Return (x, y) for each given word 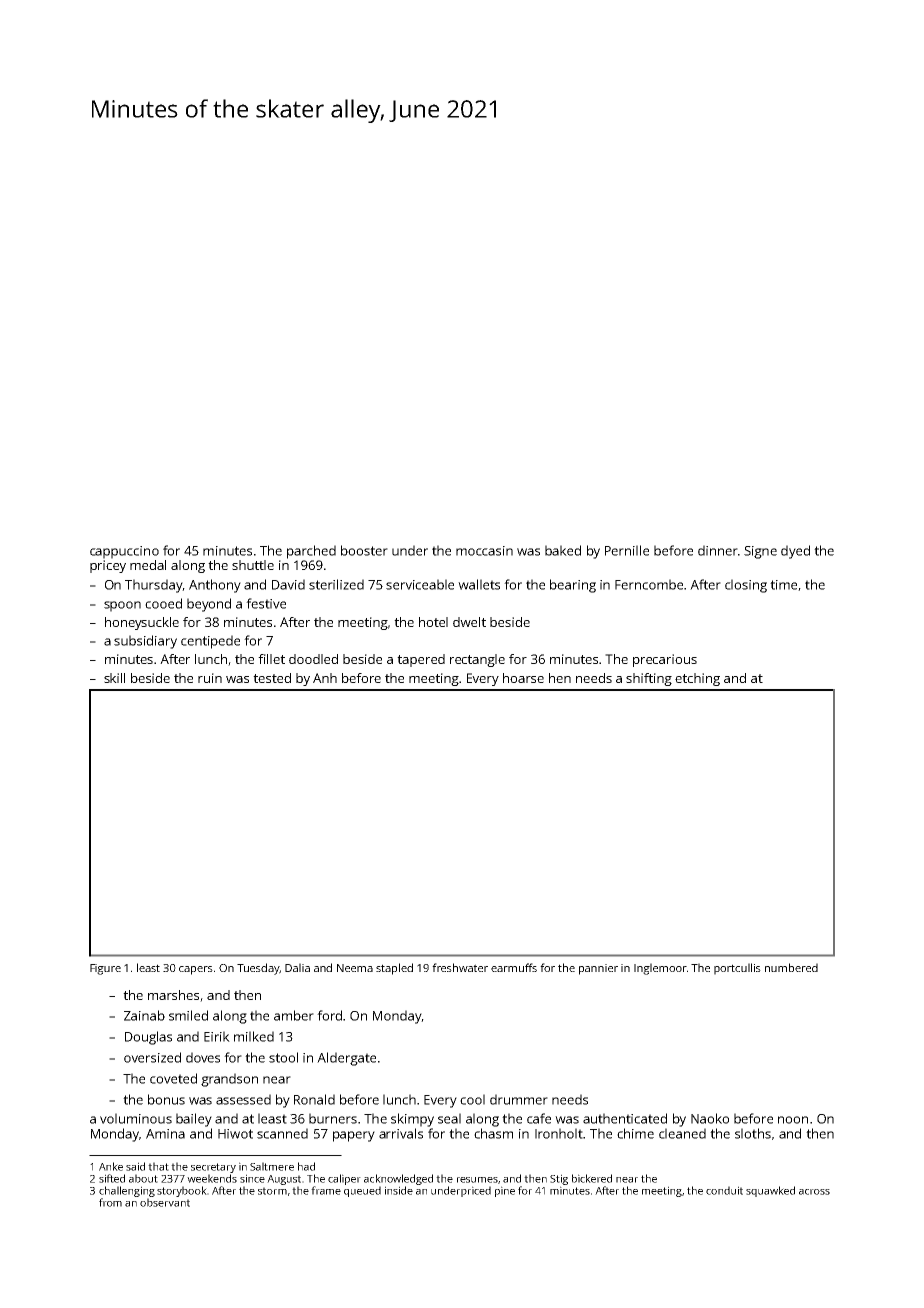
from (110, 1202)
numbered (791, 967)
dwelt (469, 622)
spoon (122, 606)
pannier (598, 969)
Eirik (217, 1036)
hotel (433, 622)
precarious (665, 660)
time (783, 585)
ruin (210, 678)
